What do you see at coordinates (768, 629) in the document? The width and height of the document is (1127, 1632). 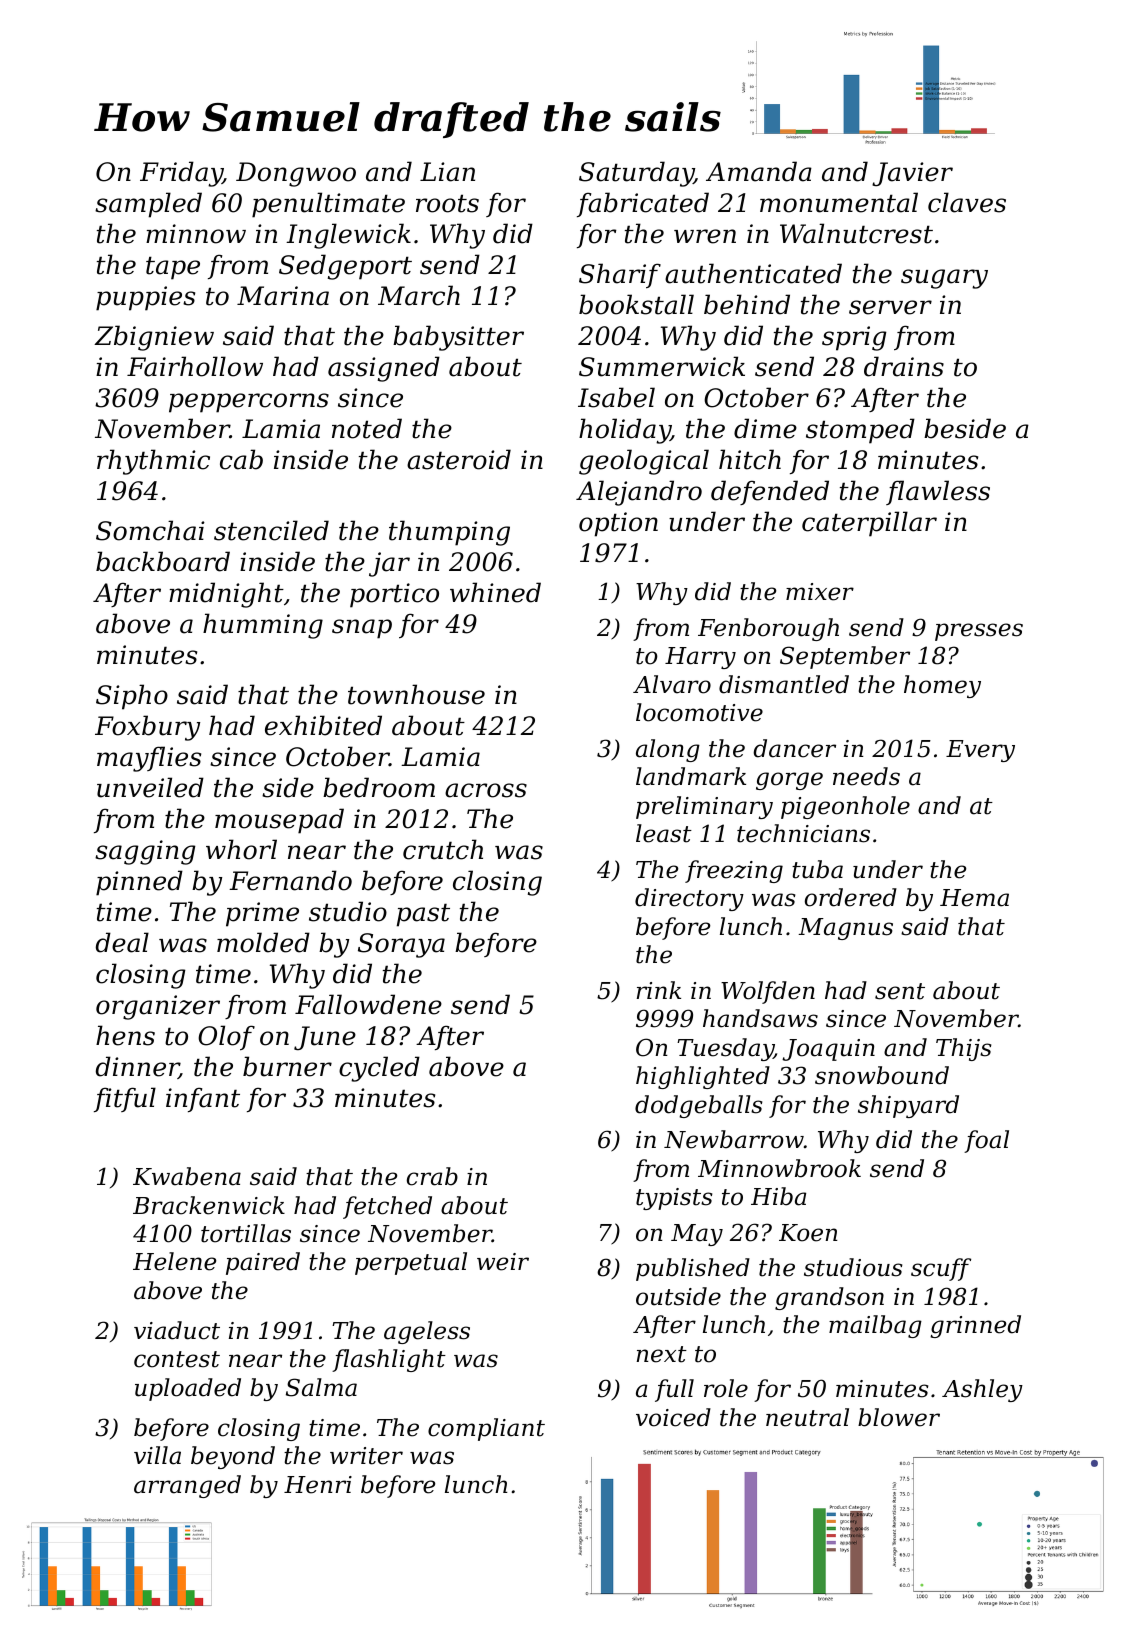 I see `Fenborough` at bounding box center [768, 629].
